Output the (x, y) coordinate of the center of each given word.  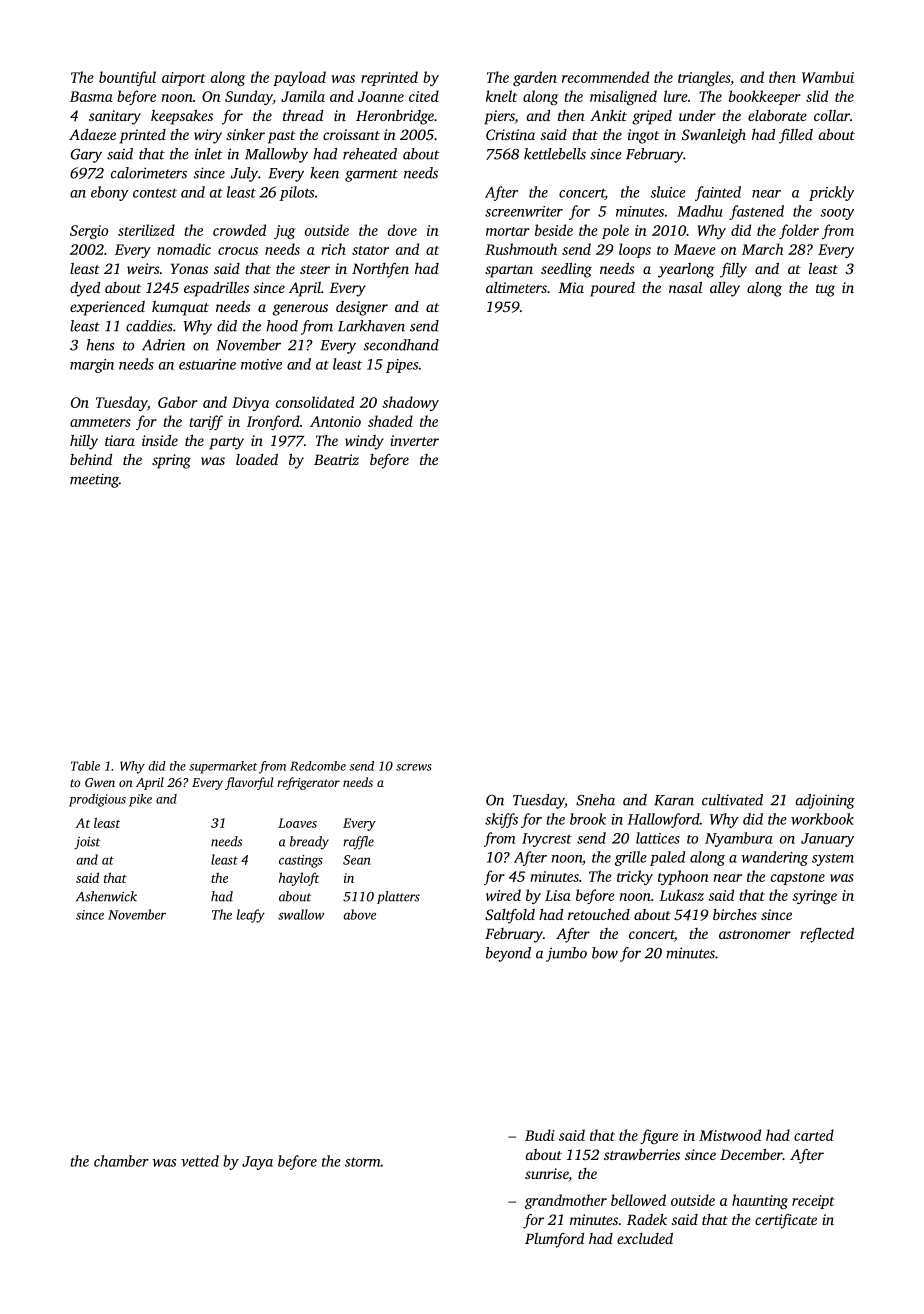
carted (814, 1135)
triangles (704, 78)
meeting (94, 480)
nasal (685, 287)
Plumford (554, 1240)
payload (299, 78)
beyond (508, 954)
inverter (415, 440)
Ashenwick (106, 896)
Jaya (257, 1163)
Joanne (381, 96)
